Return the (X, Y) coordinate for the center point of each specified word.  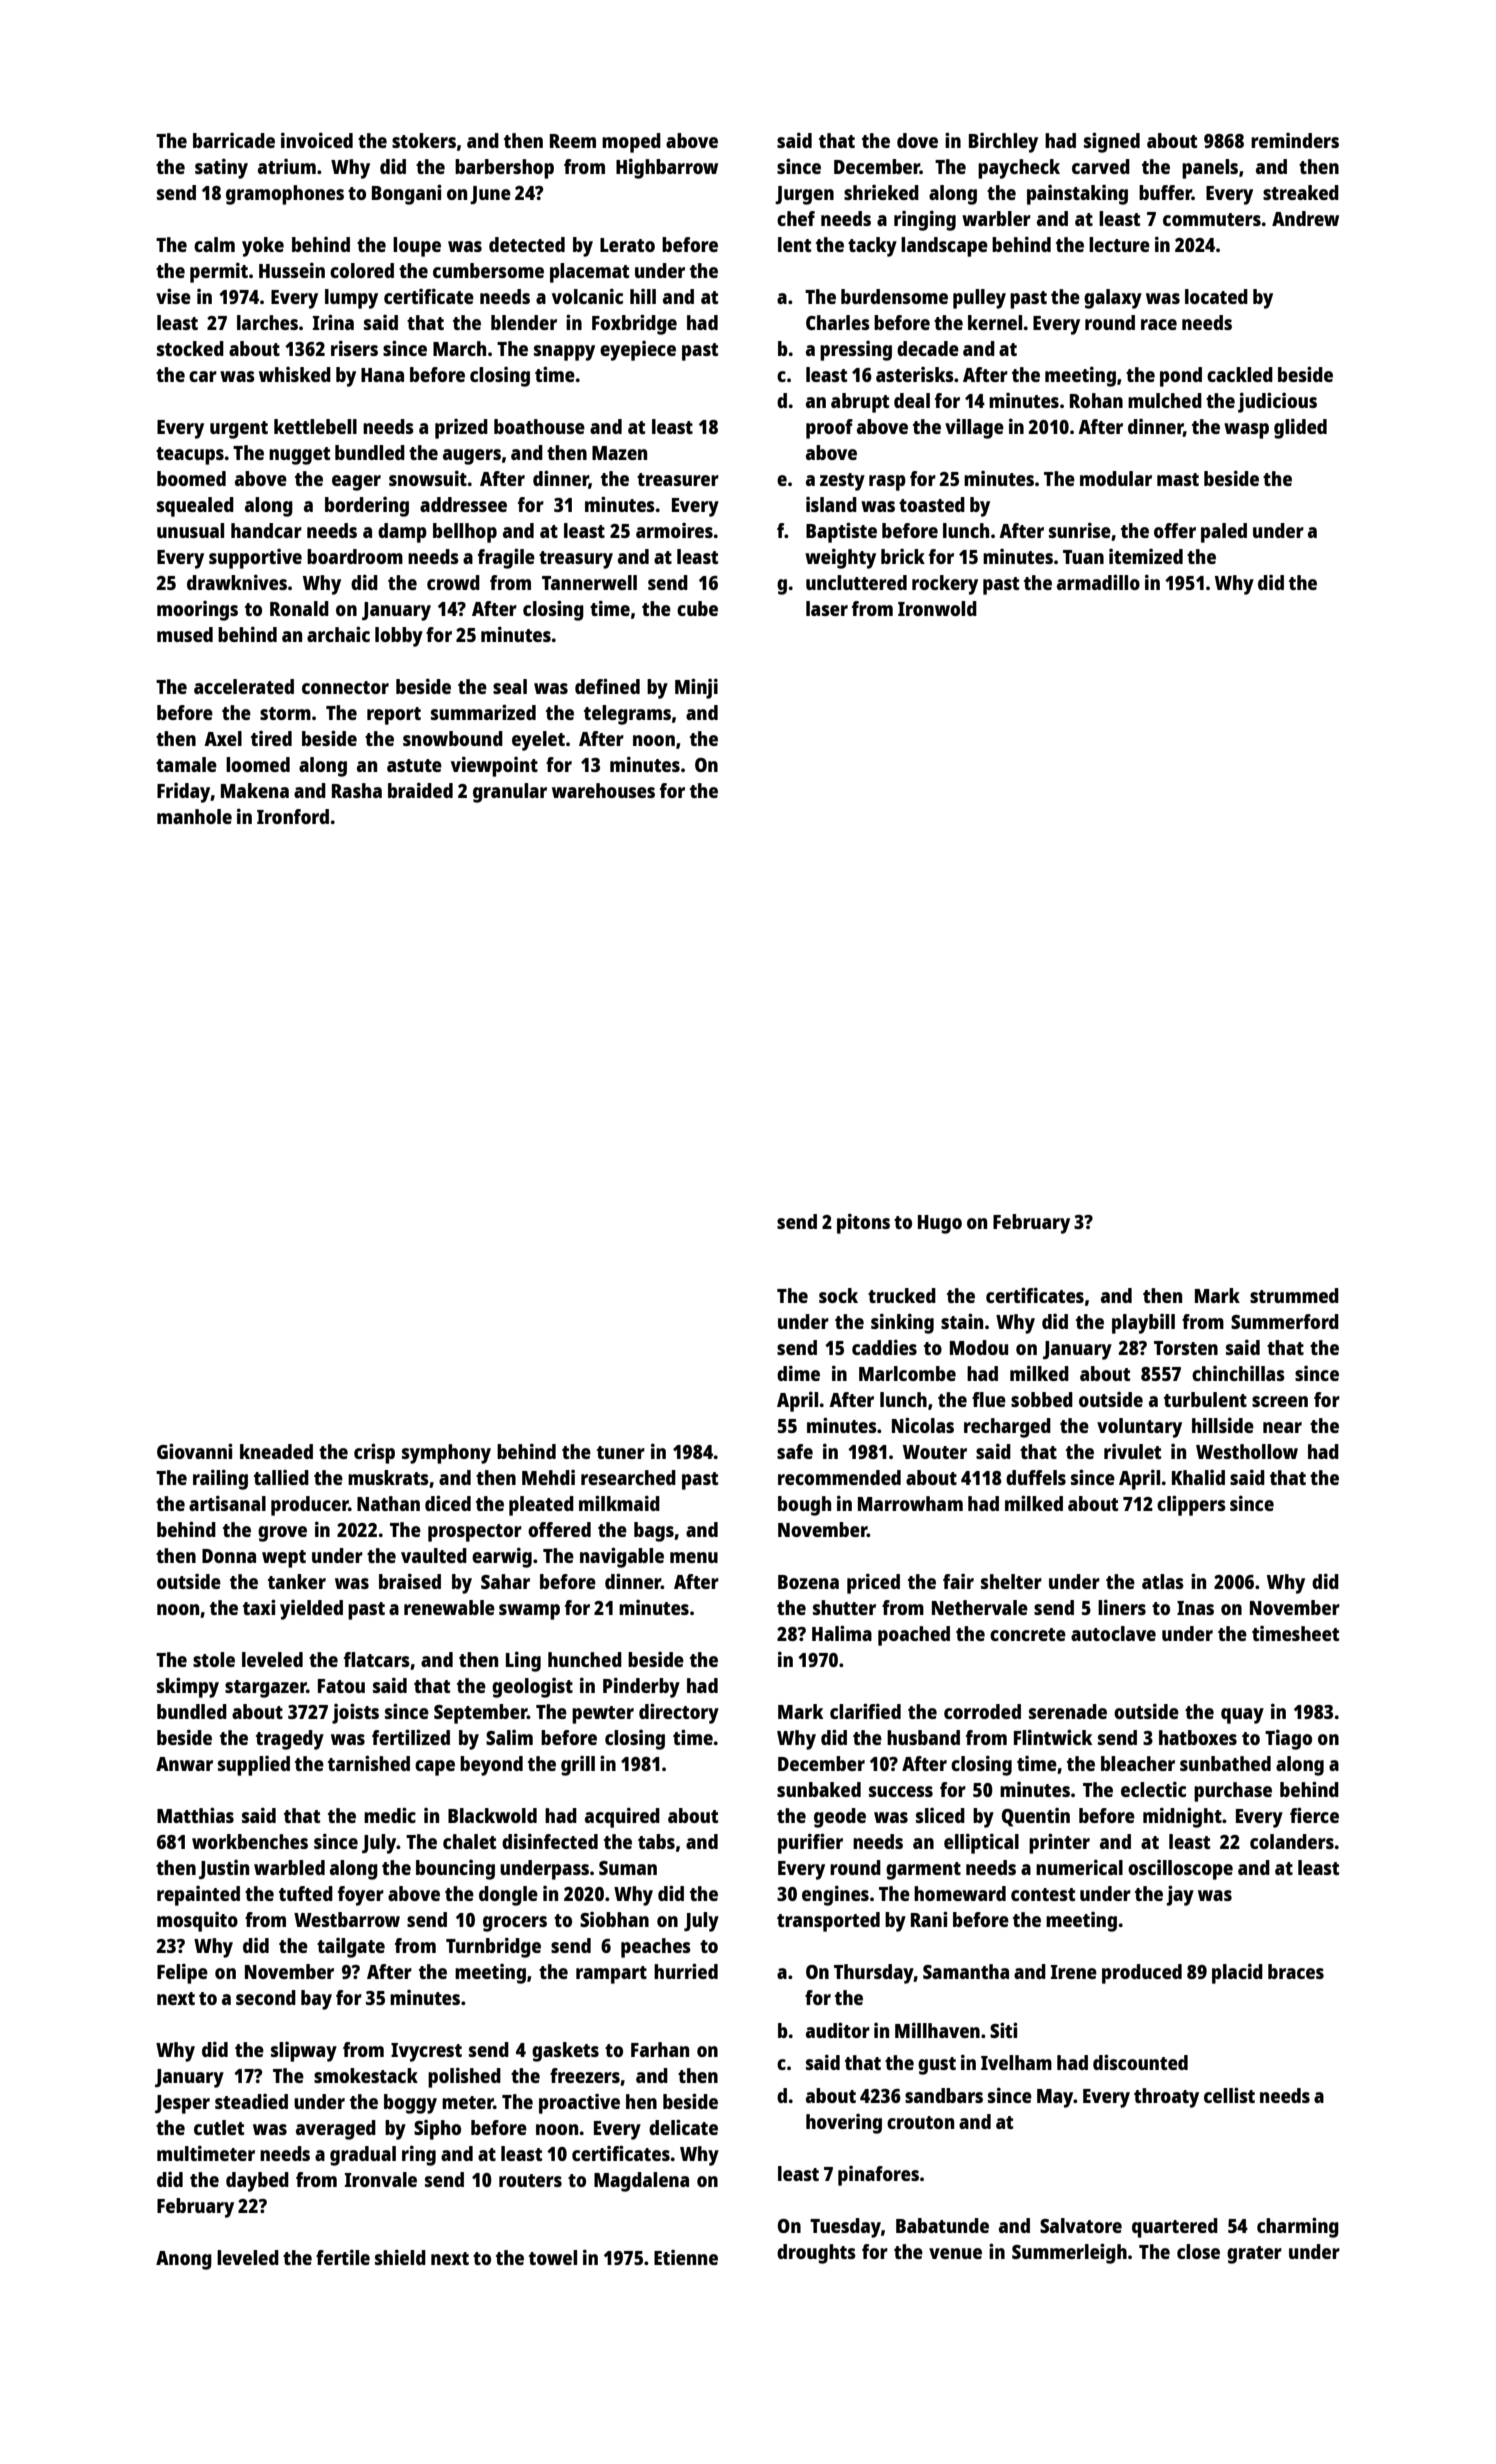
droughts (816, 2254)
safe (795, 1451)
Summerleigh (1069, 2253)
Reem (573, 141)
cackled (1240, 374)
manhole (194, 816)
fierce (1314, 1815)
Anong (184, 2260)
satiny (221, 168)
